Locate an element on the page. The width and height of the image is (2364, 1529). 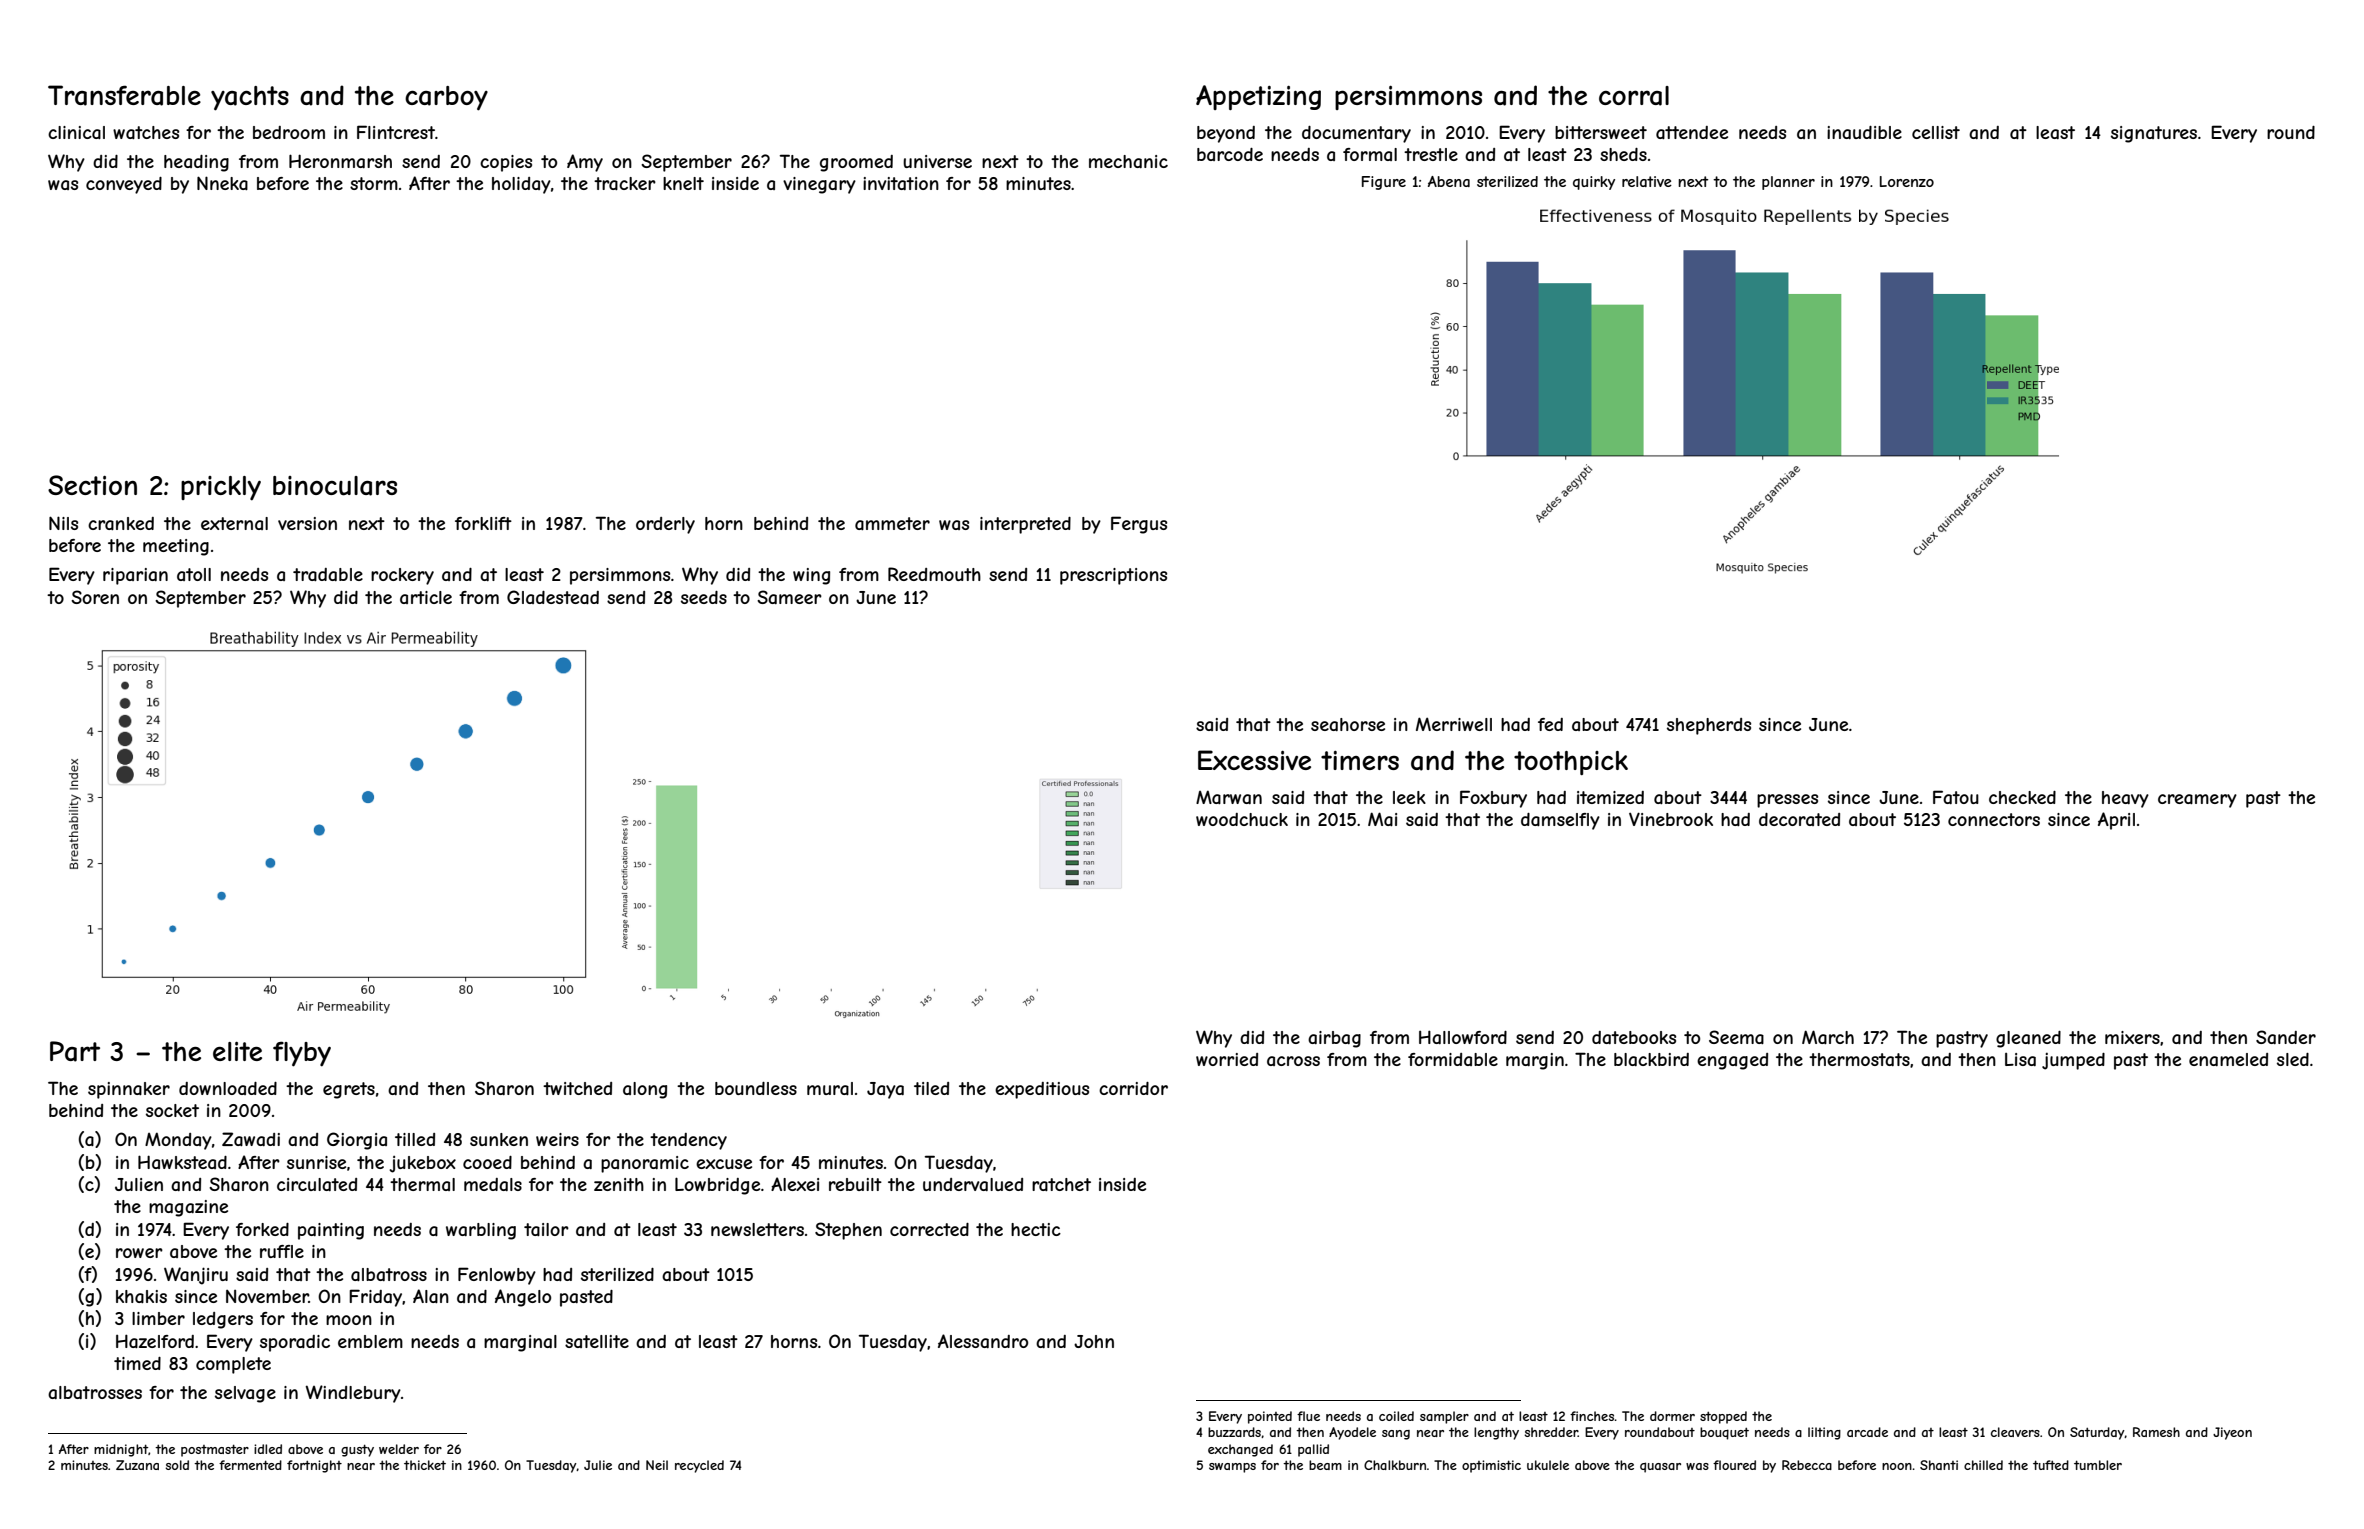
creamery is located at coordinates (2197, 801).
